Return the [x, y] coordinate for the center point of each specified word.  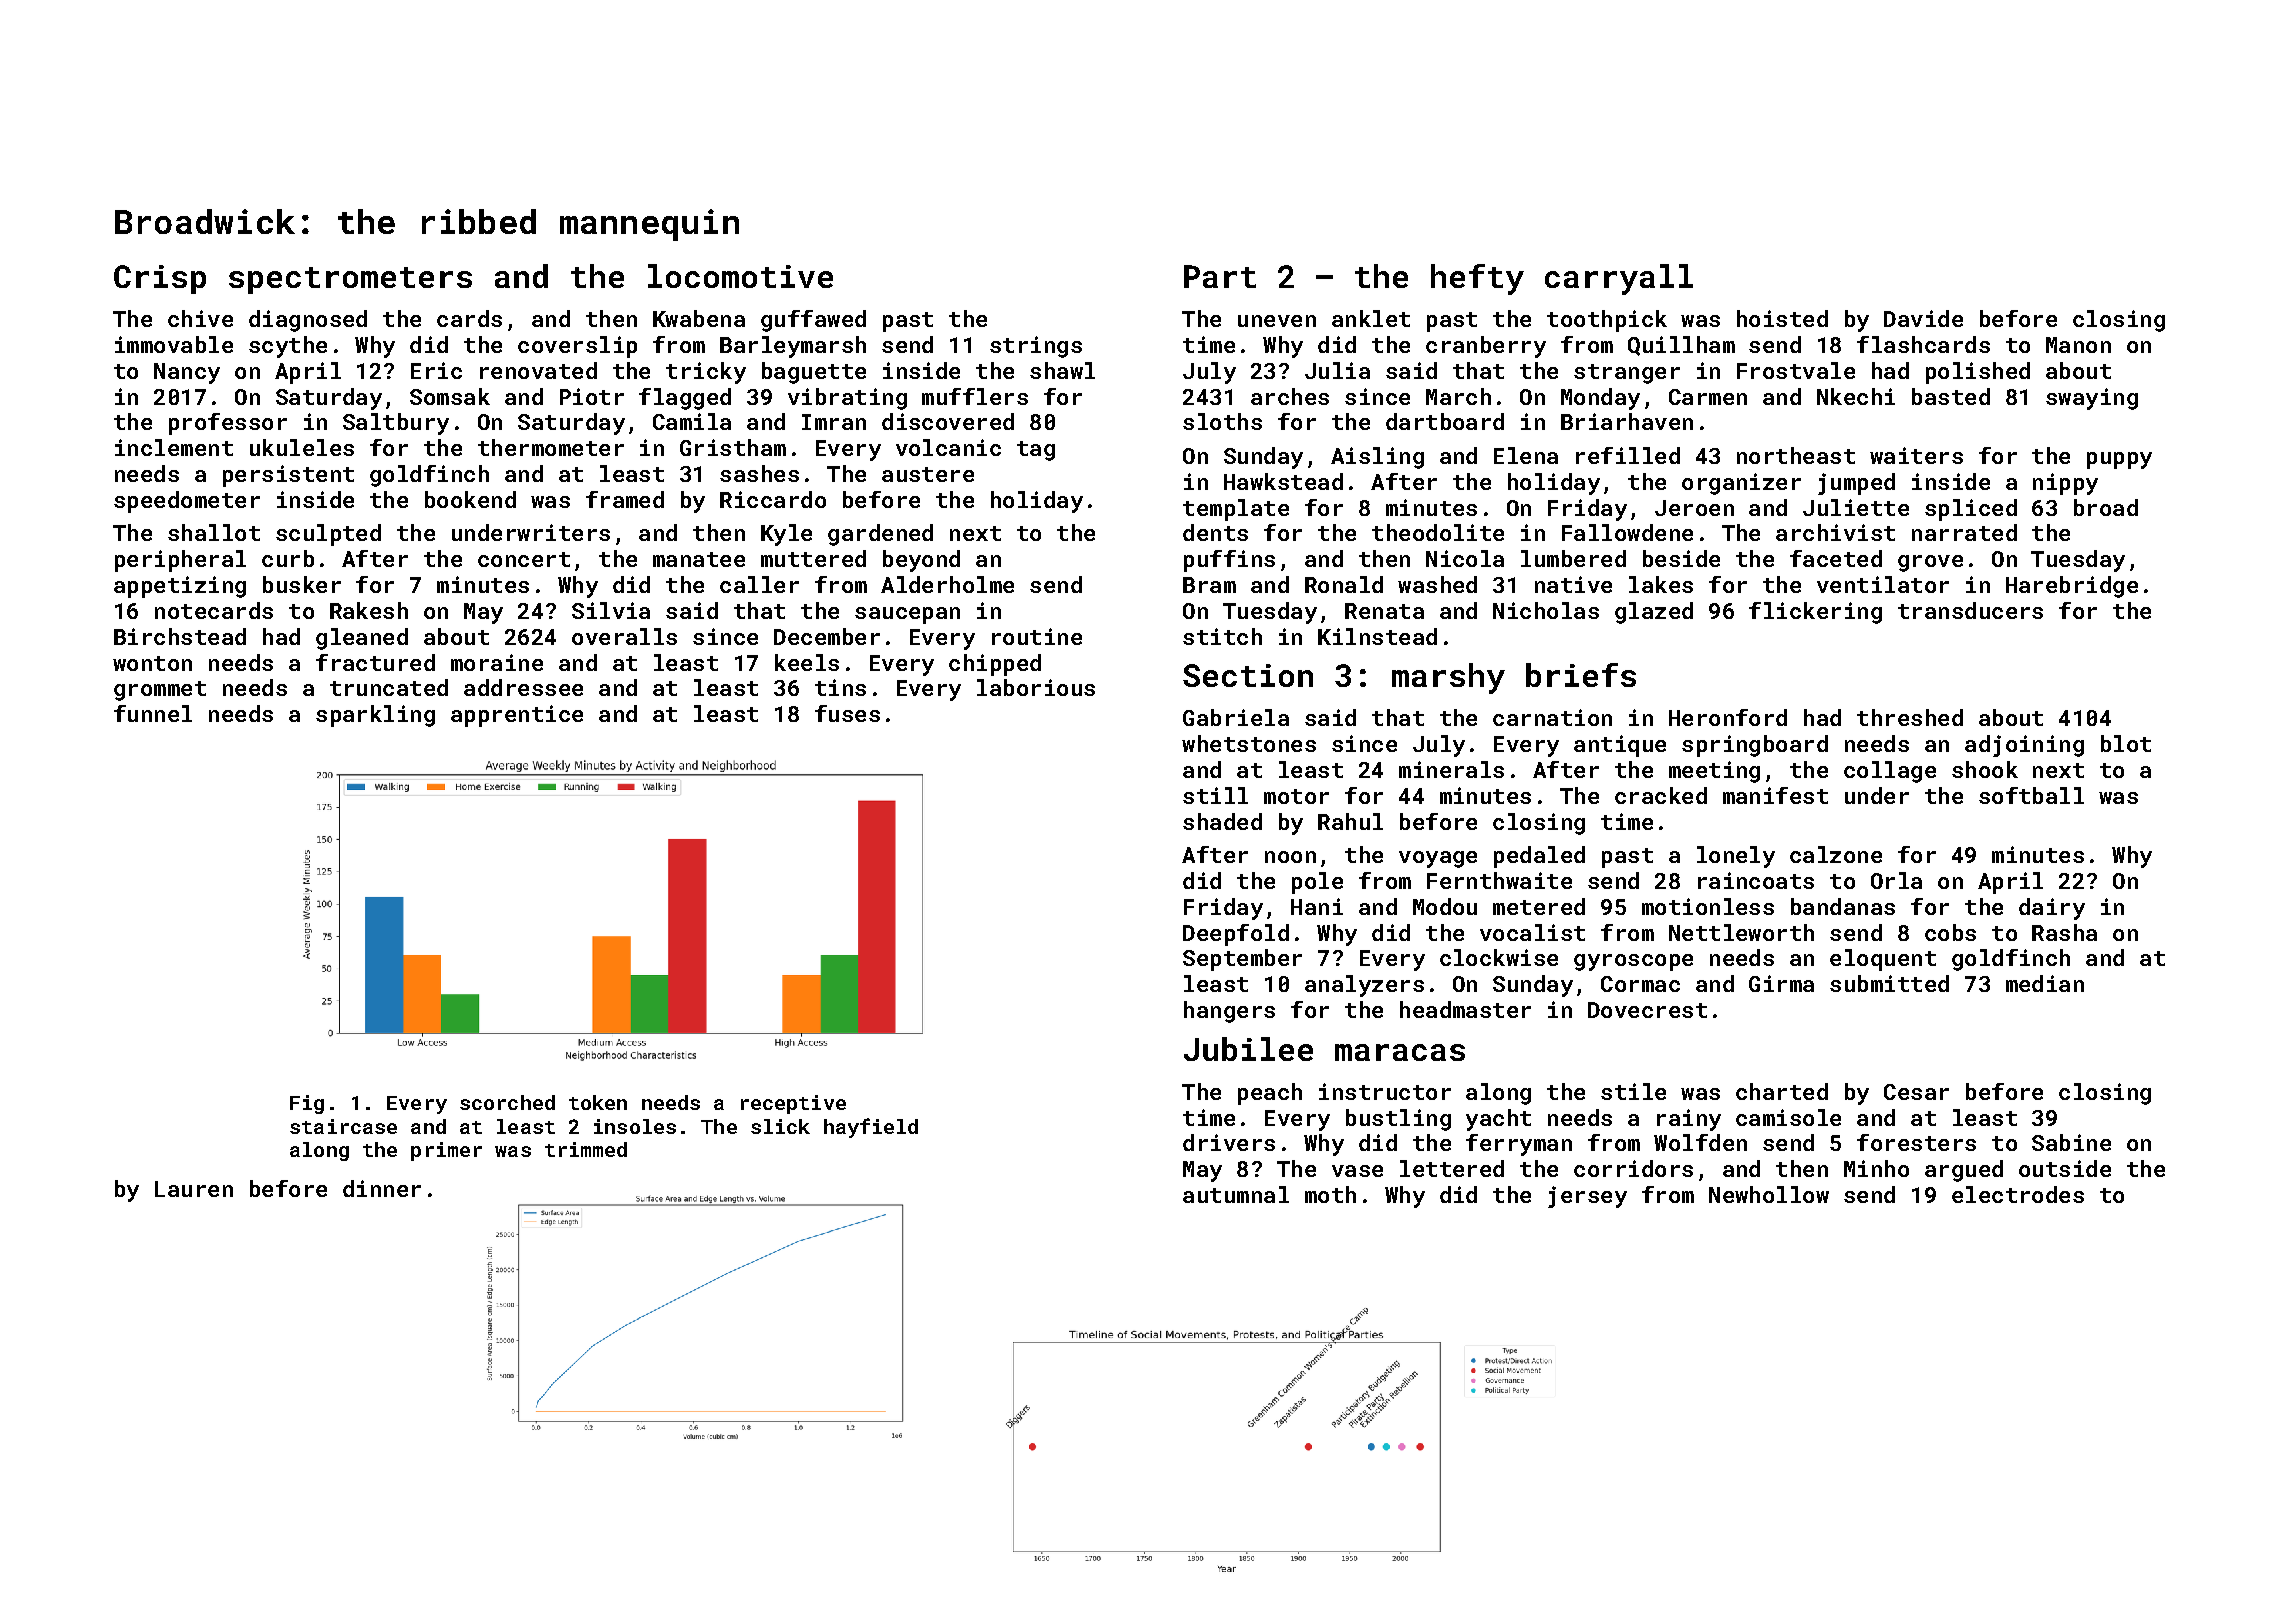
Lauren [194, 1189]
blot [2126, 743]
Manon [2078, 345]
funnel [153, 713]
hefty [1477, 279]
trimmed [586, 1149]
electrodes [2018, 1194]
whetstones [1249, 743]
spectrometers [350, 280]
